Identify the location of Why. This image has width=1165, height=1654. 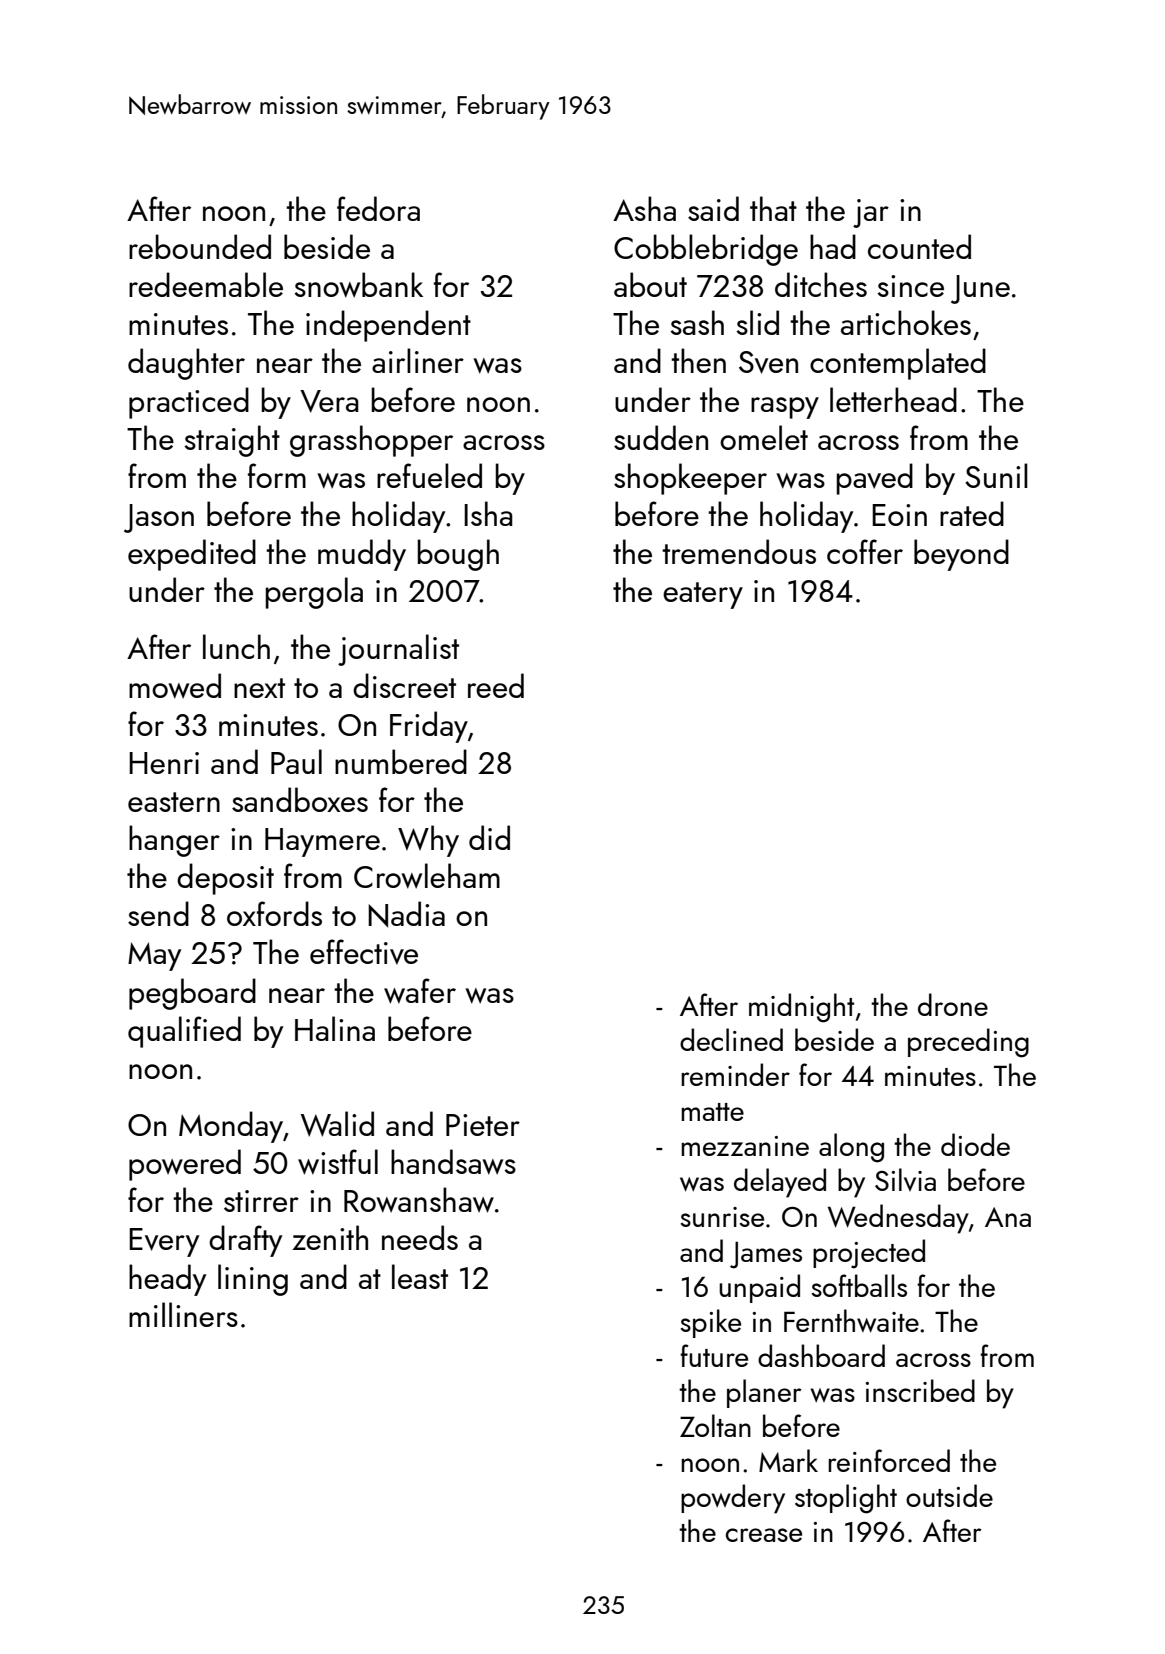
(428, 841).
